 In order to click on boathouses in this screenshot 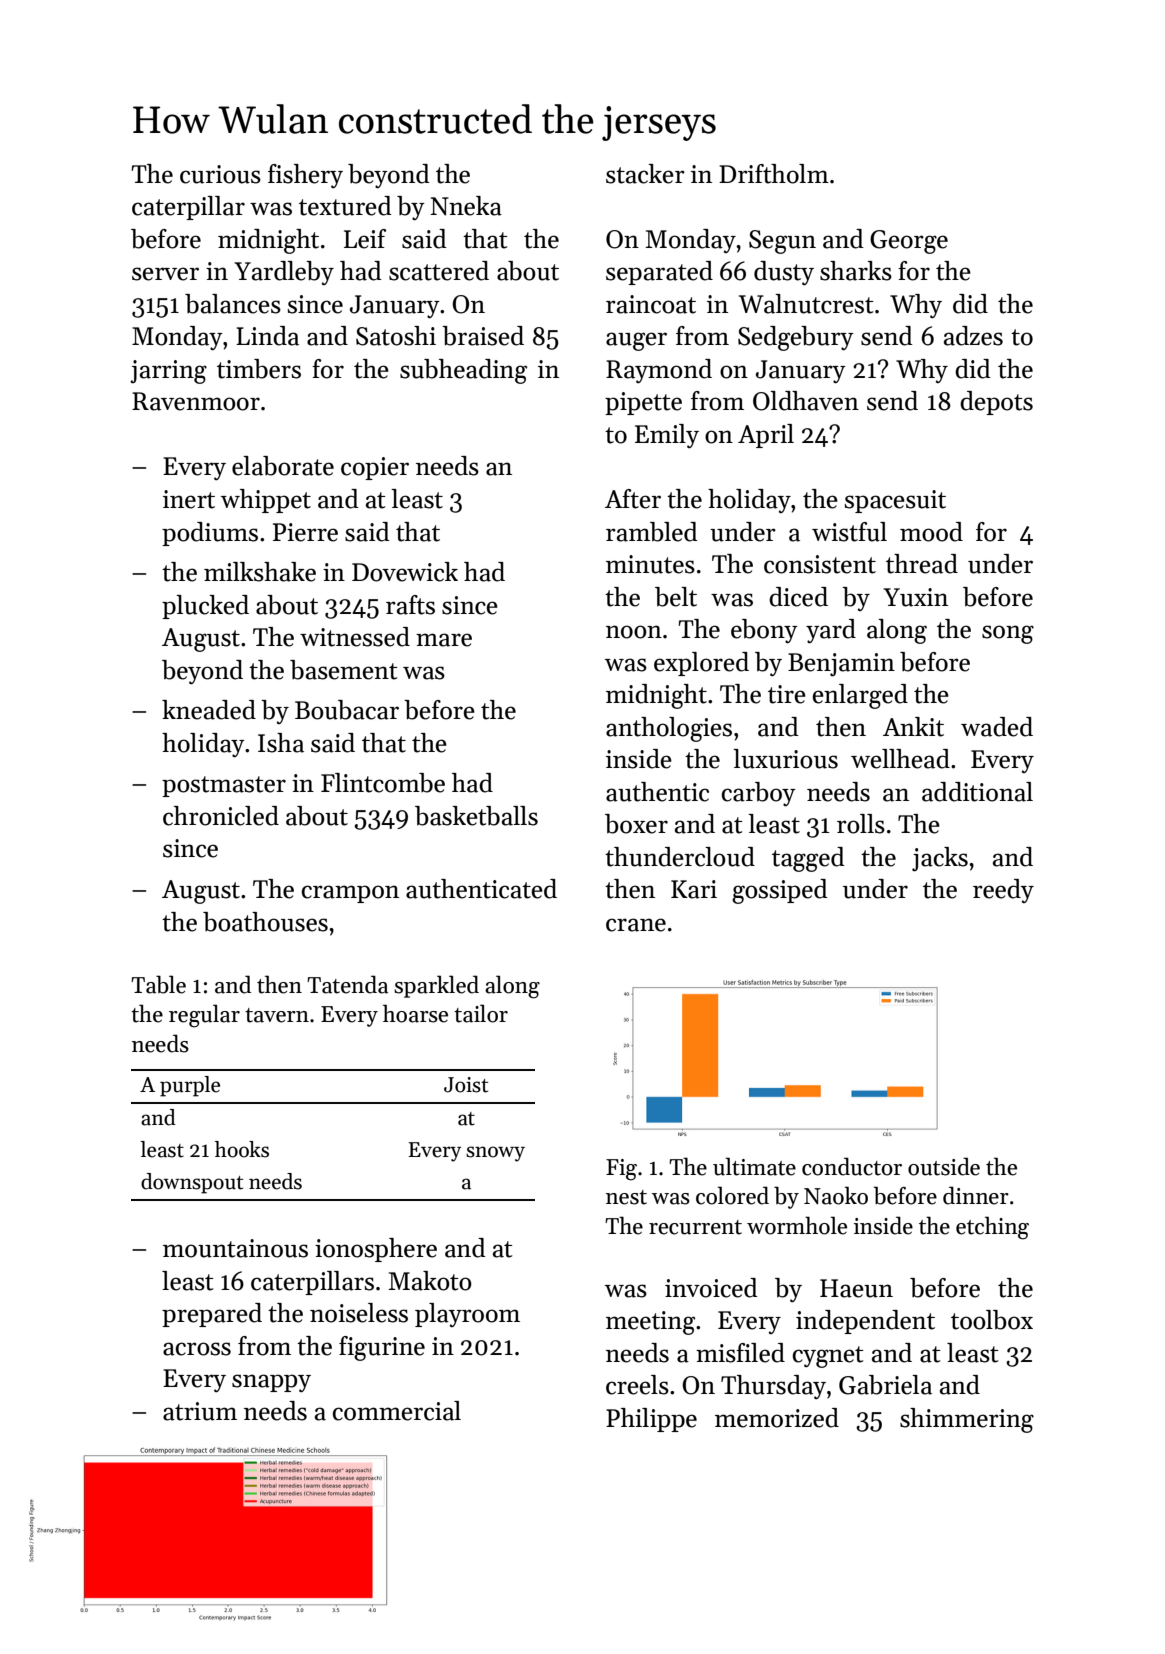, I will do `click(265, 922)`.
